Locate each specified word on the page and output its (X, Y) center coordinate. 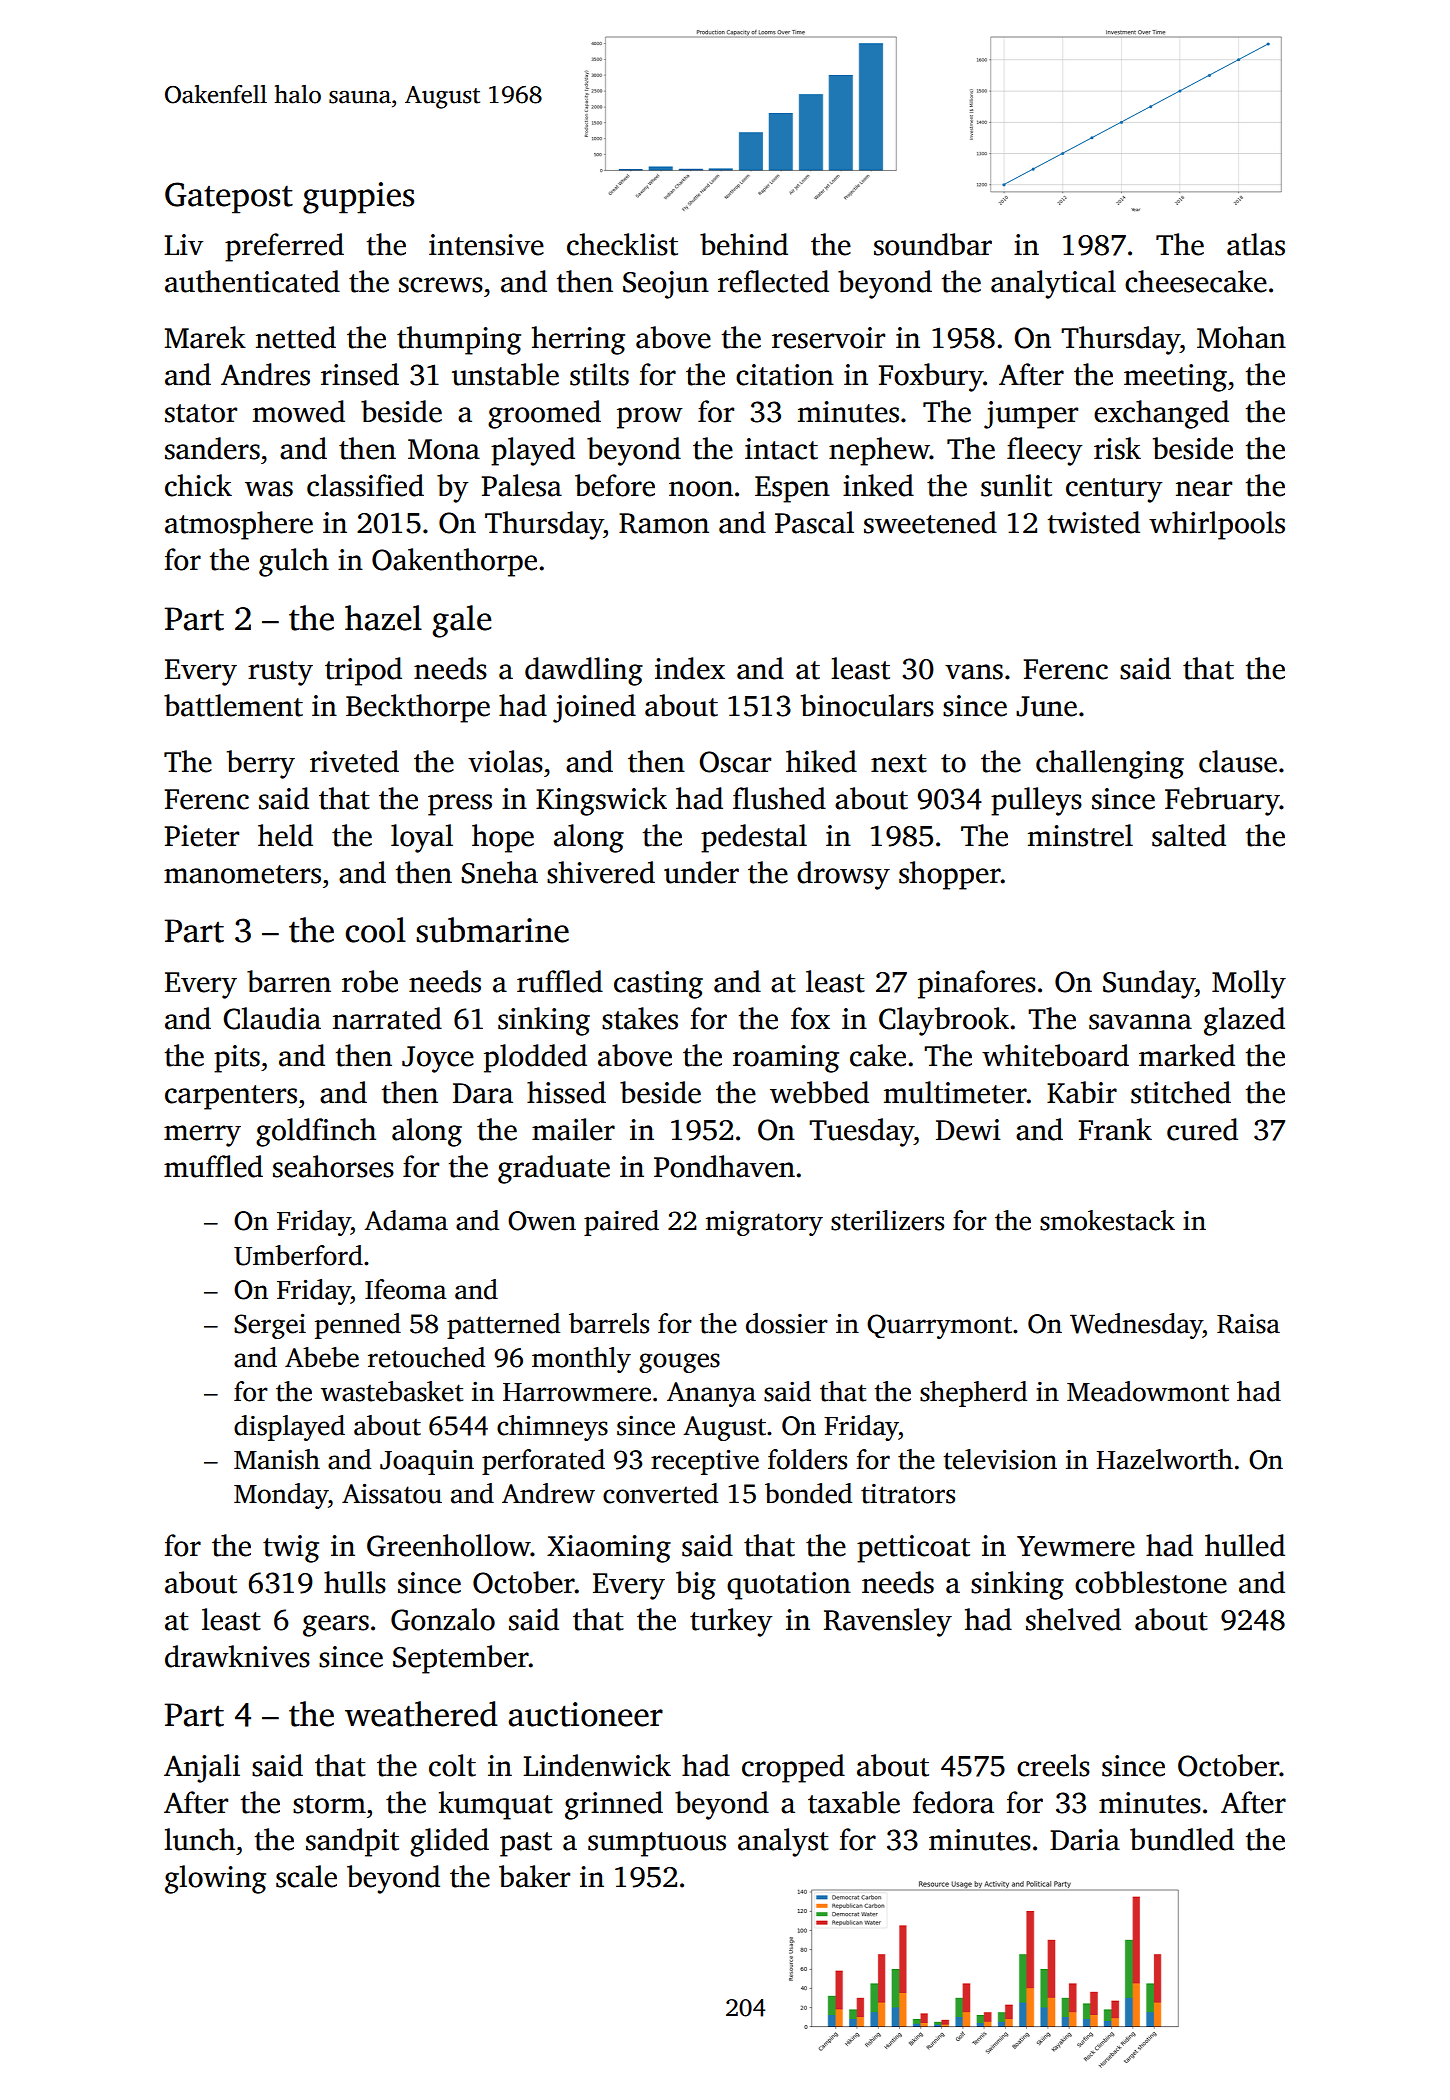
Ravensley (888, 1622)
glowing (215, 1879)
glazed (1244, 1021)
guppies (358, 198)
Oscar (735, 762)
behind (744, 244)
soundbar (933, 244)
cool (375, 930)
